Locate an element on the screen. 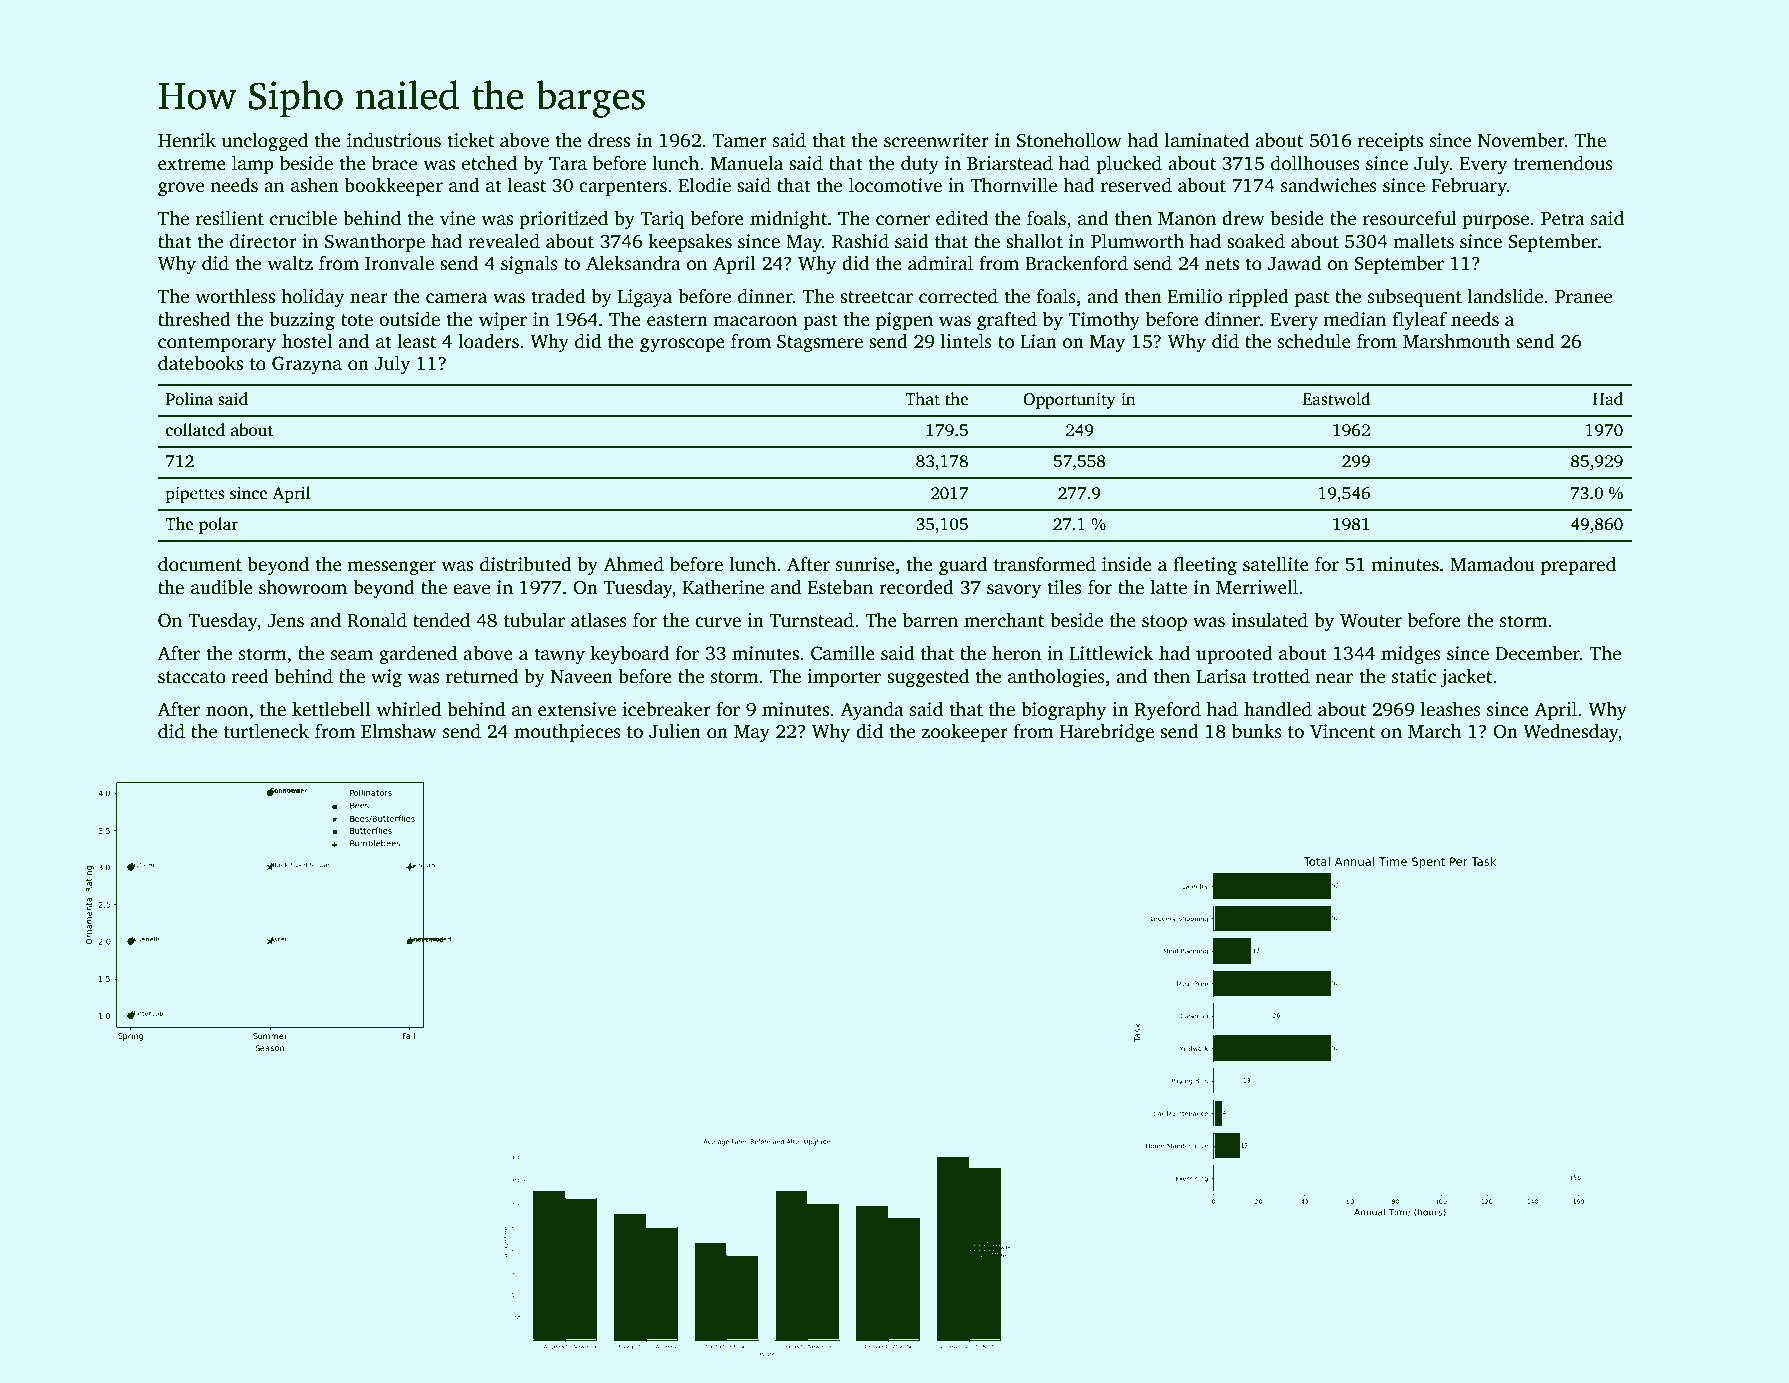  Marshmouth is located at coordinates (1456, 341).
